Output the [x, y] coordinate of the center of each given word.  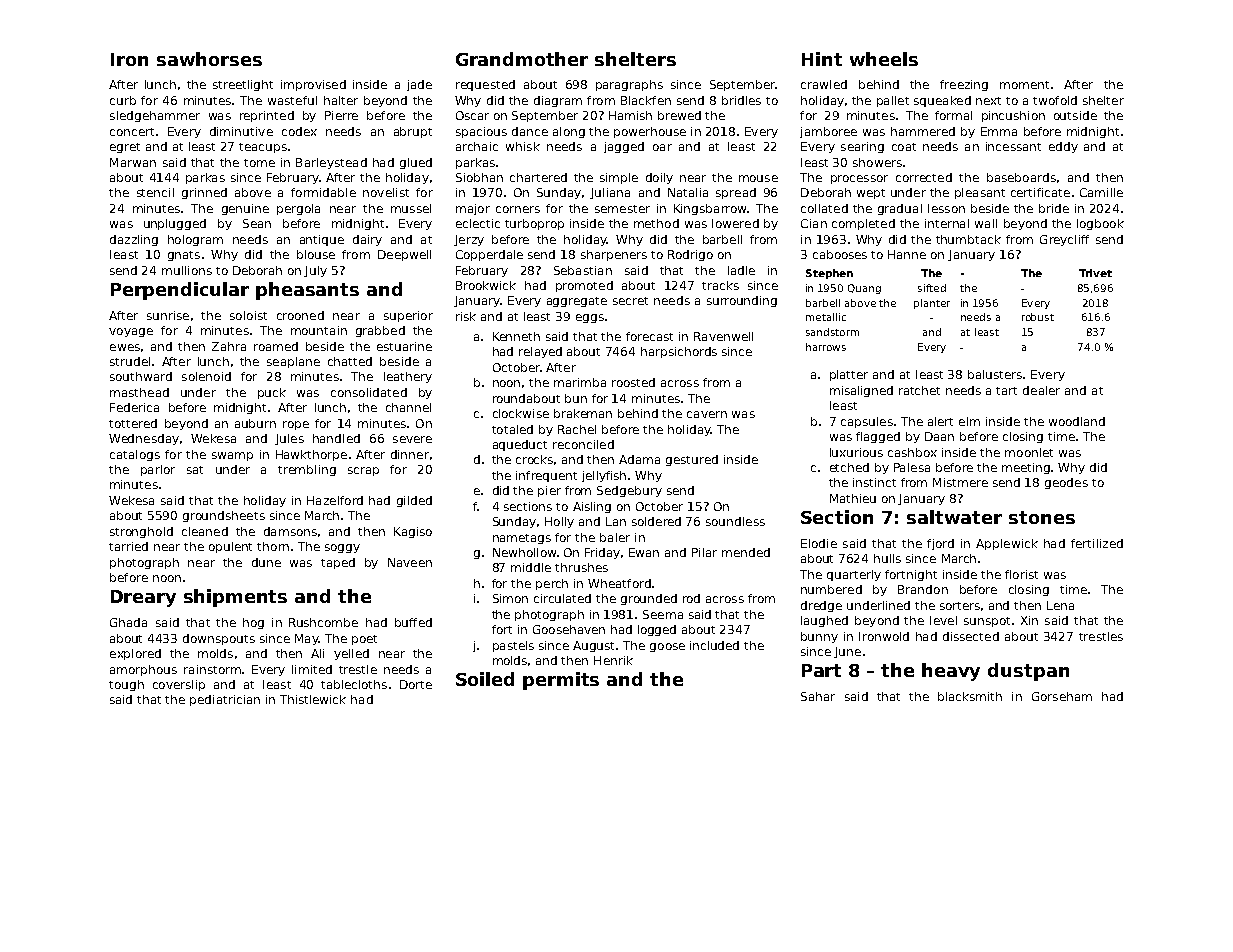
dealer [1041, 390]
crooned [300, 315]
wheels [884, 59]
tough [126, 685]
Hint [822, 59]
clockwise [521, 413]
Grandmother [522, 59]
